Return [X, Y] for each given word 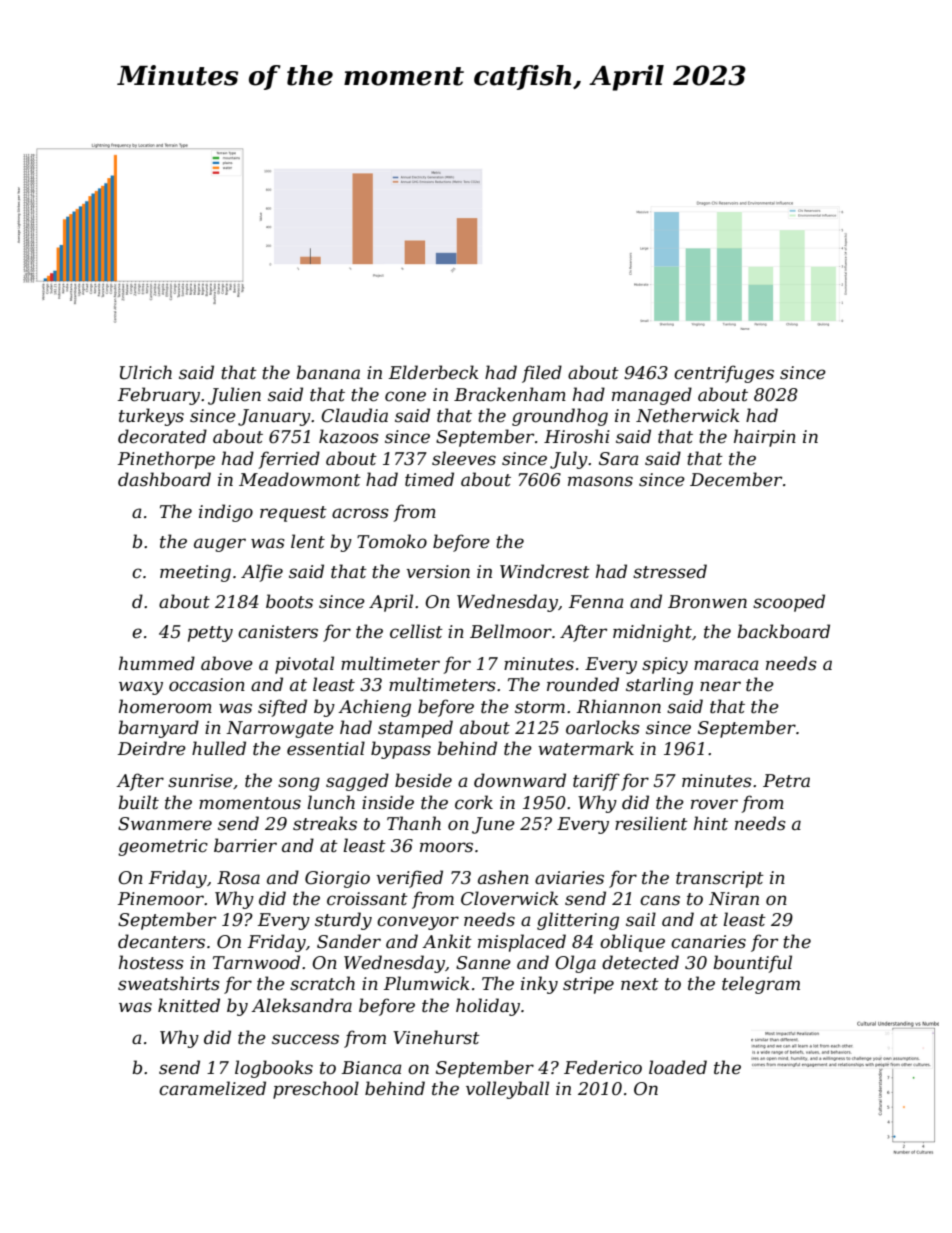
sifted [282, 708]
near [720, 686]
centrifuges [724, 374]
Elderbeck [434, 372]
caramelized [212, 1088]
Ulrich [146, 372]
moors [446, 847]
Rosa [238, 877]
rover [714, 804]
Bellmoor [511, 631]
